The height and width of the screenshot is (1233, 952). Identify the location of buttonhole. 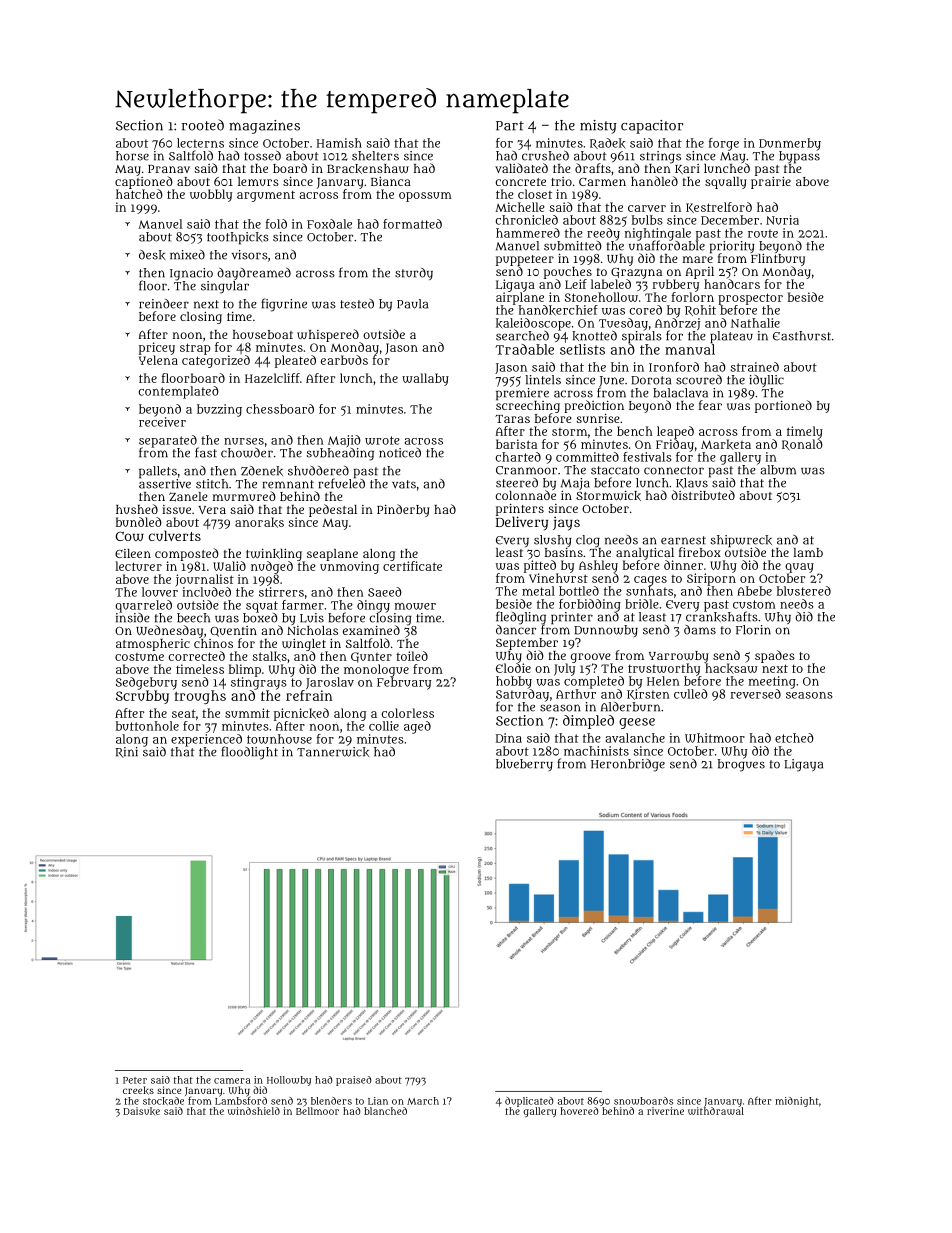
(147, 726).
